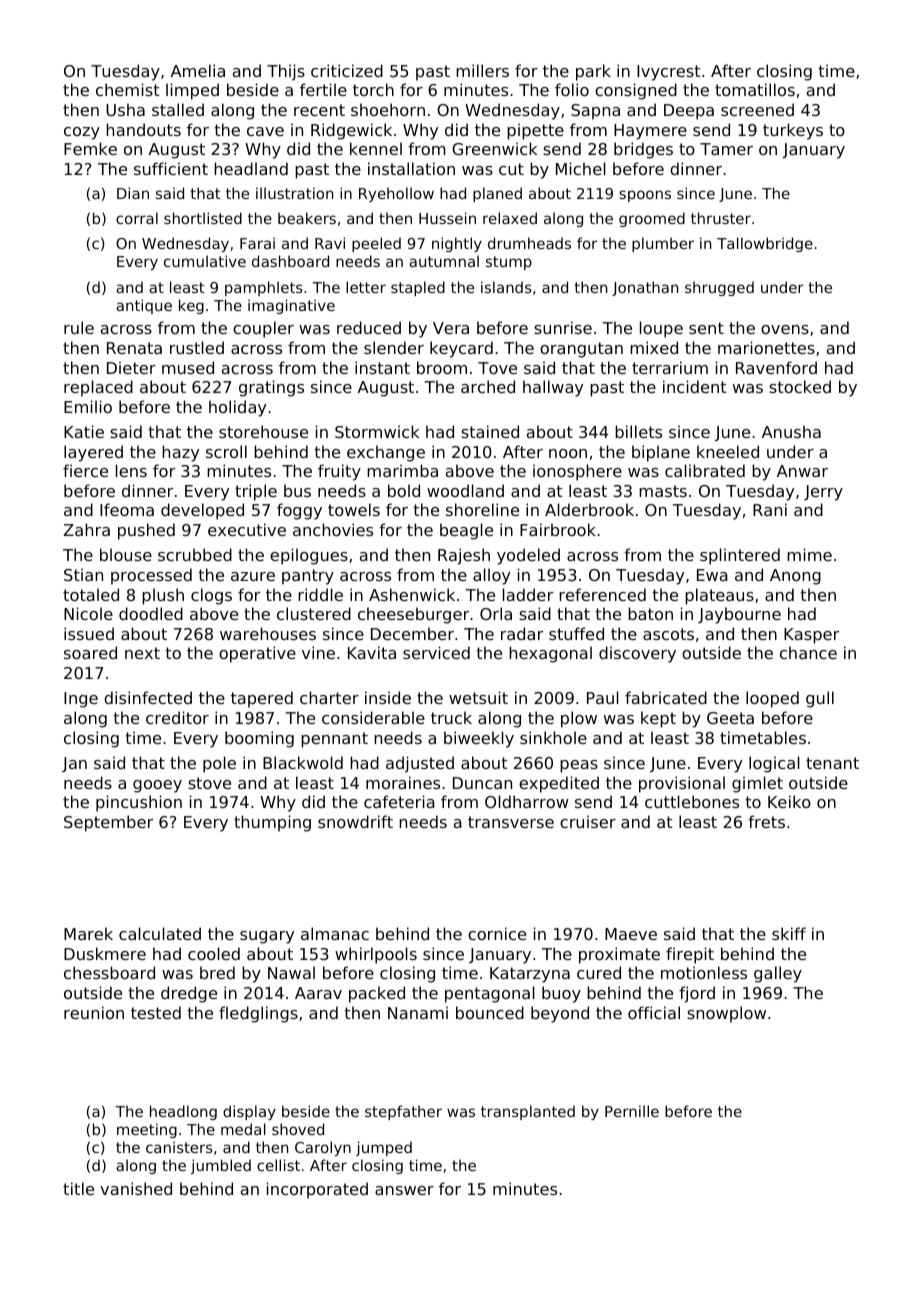  What do you see at coordinates (593, 72) in the page?
I see `park` at bounding box center [593, 72].
